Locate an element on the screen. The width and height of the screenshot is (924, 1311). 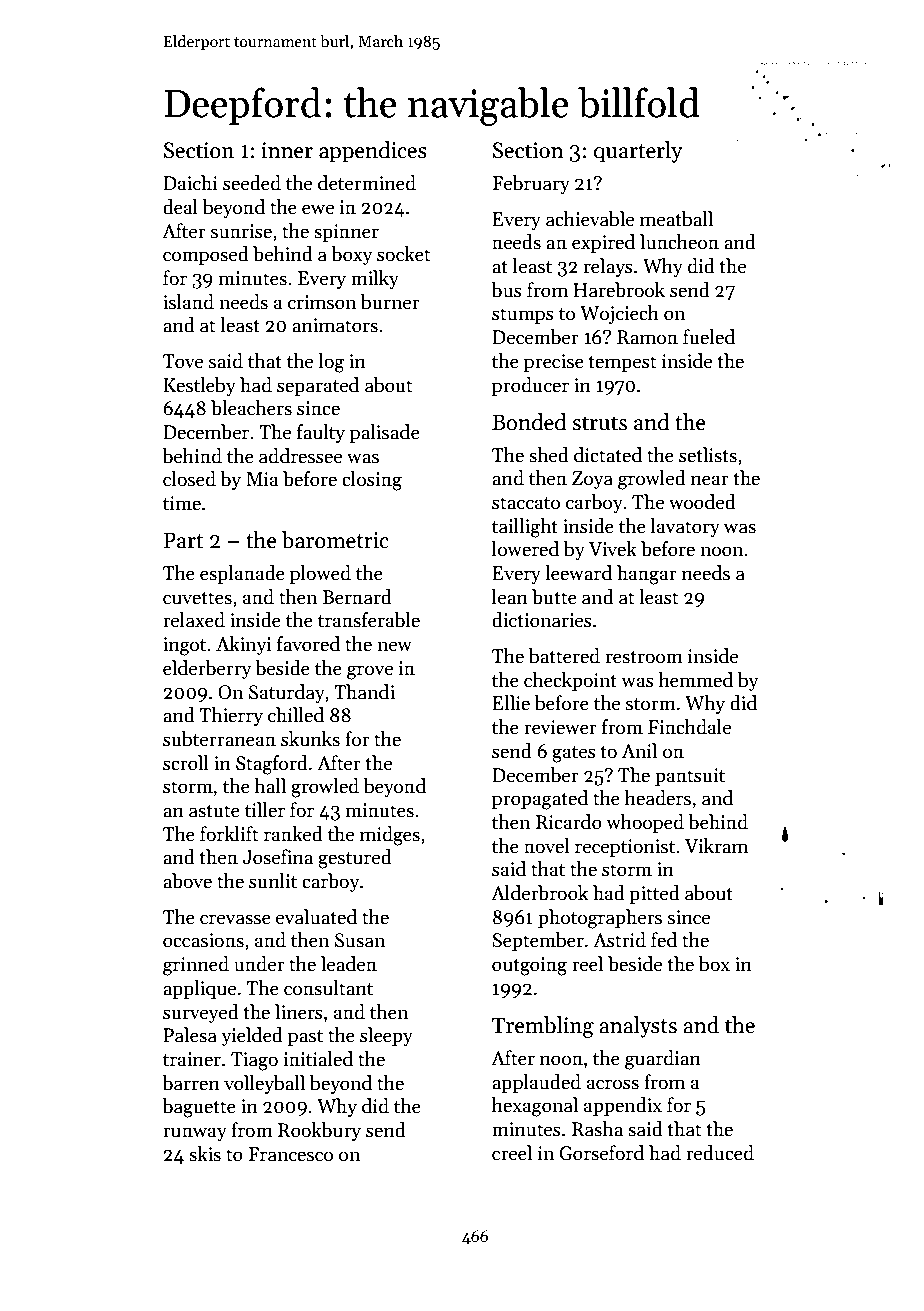
sleepy is located at coordinates (386, 1036).
